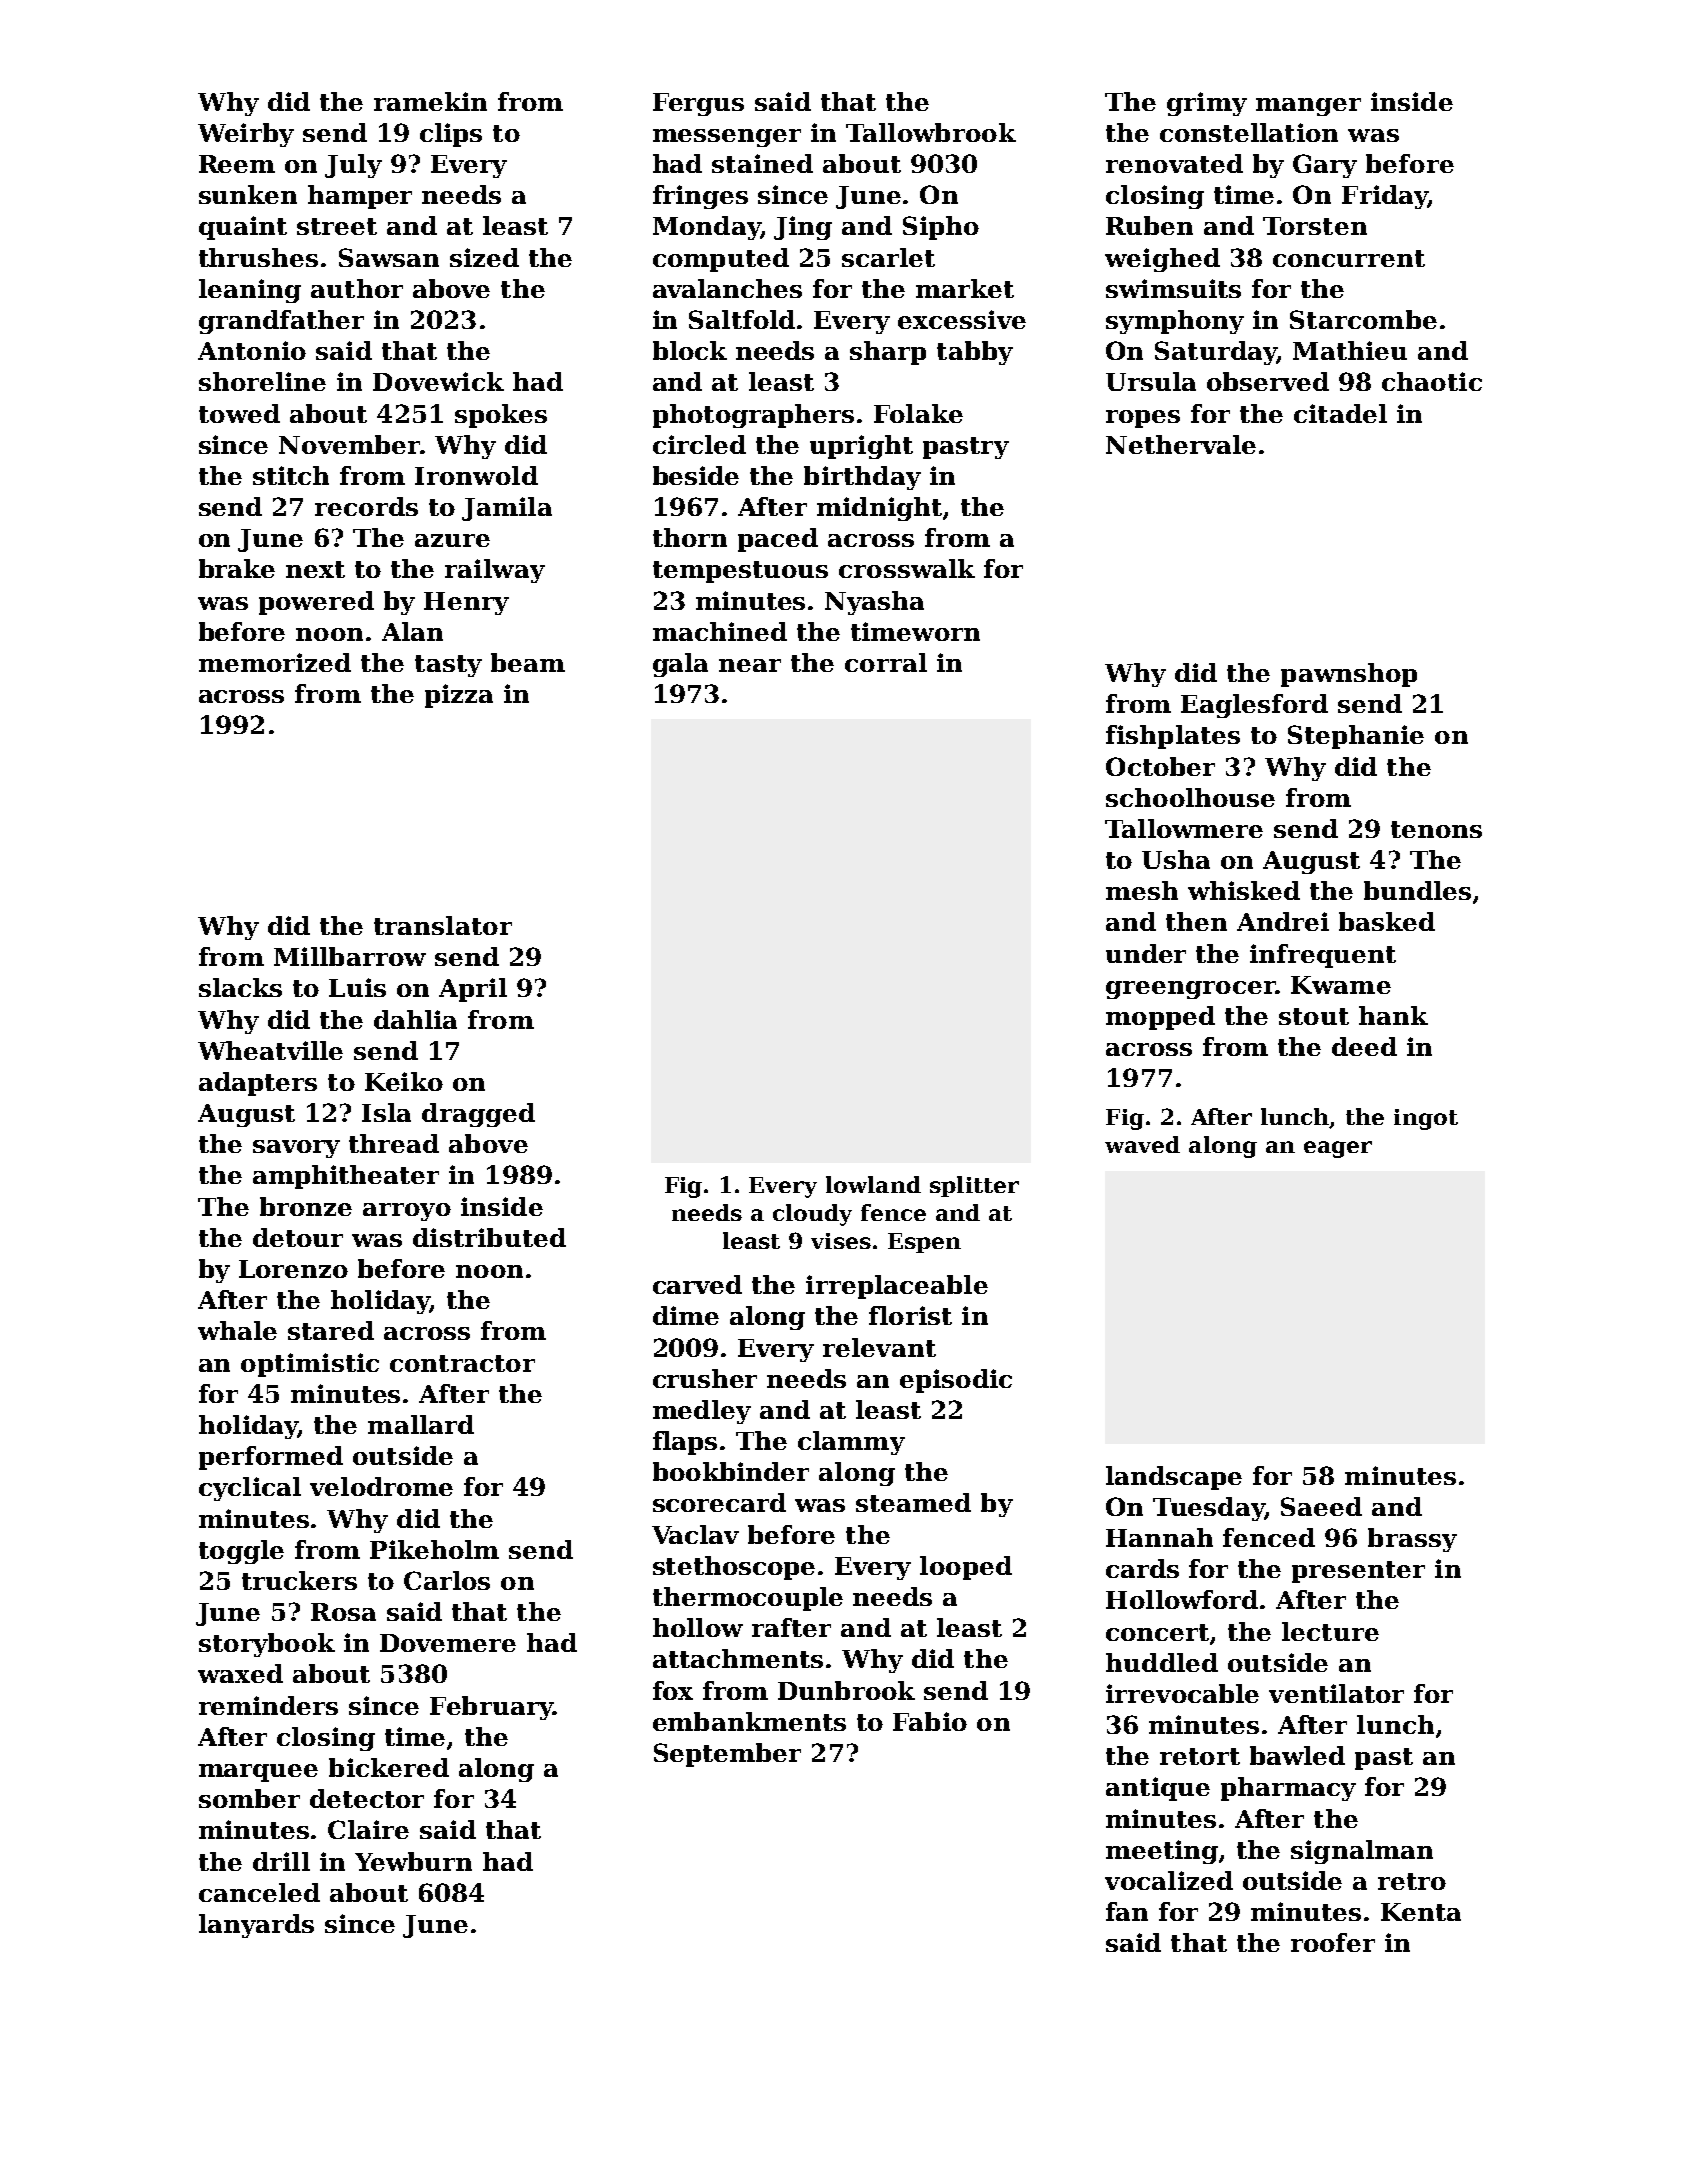  I want to click on manger, so click(1308, 107).
